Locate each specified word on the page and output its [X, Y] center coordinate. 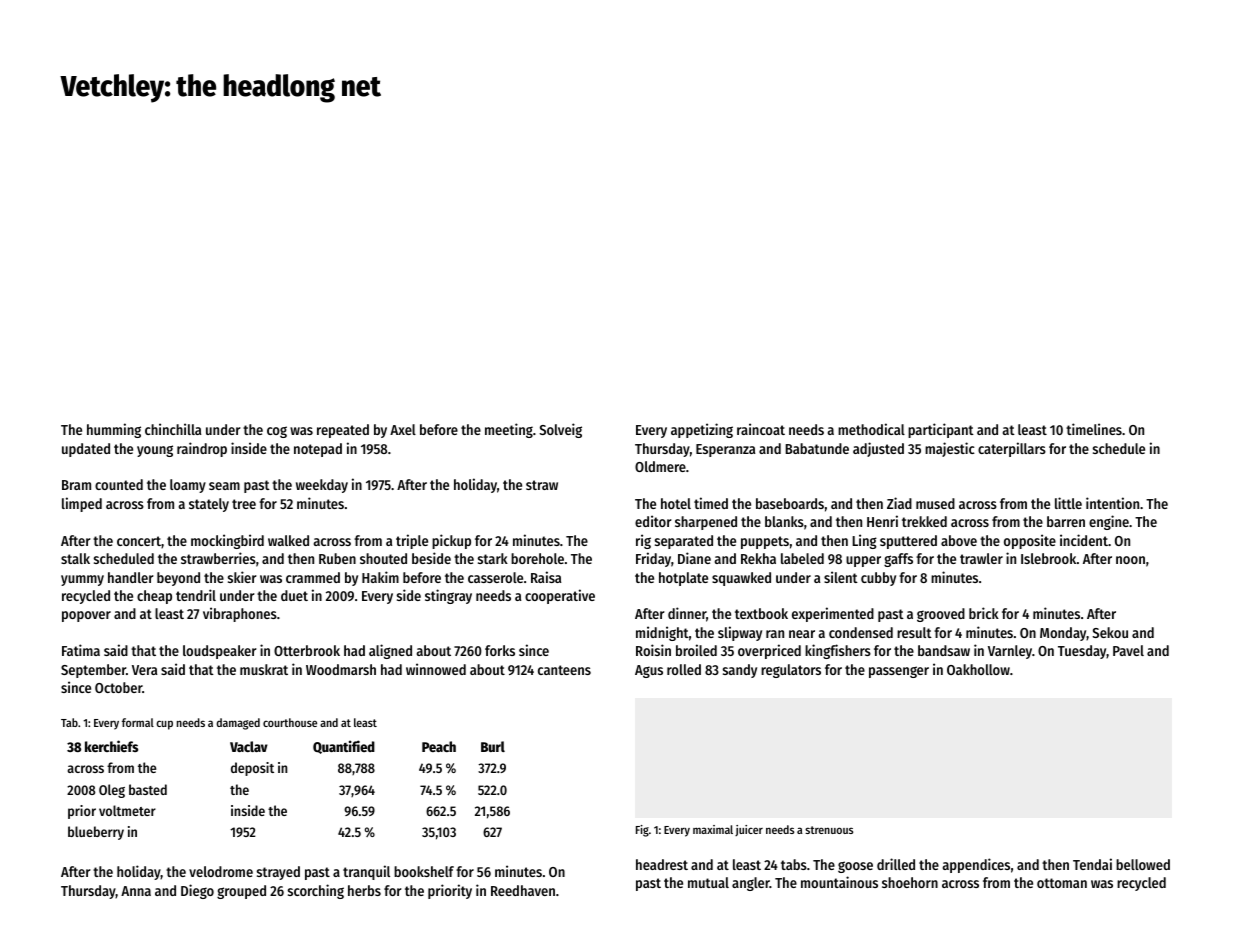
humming [114, 430]
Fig [642, 831]
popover [86, 616]
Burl [493, 746]
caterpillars [1012, 449]
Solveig [560, 430]
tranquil [366, 872]
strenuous [829, 830]
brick [984, 613]
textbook [761, 613]
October [118, 687]
